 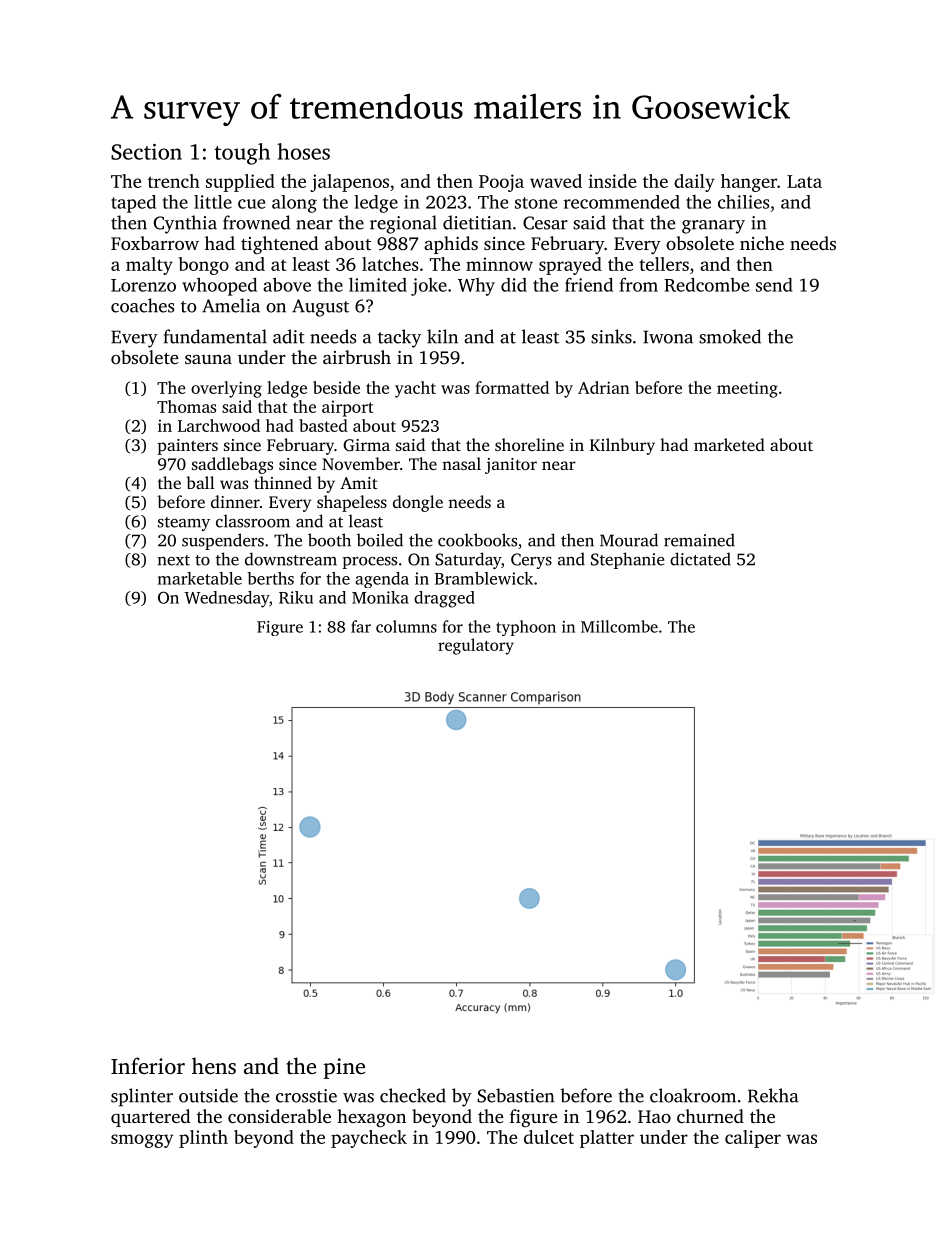 What do you see at coordinates (694, 183) in the screenshot?
I see `daily` at bounding box center [694, 183].
